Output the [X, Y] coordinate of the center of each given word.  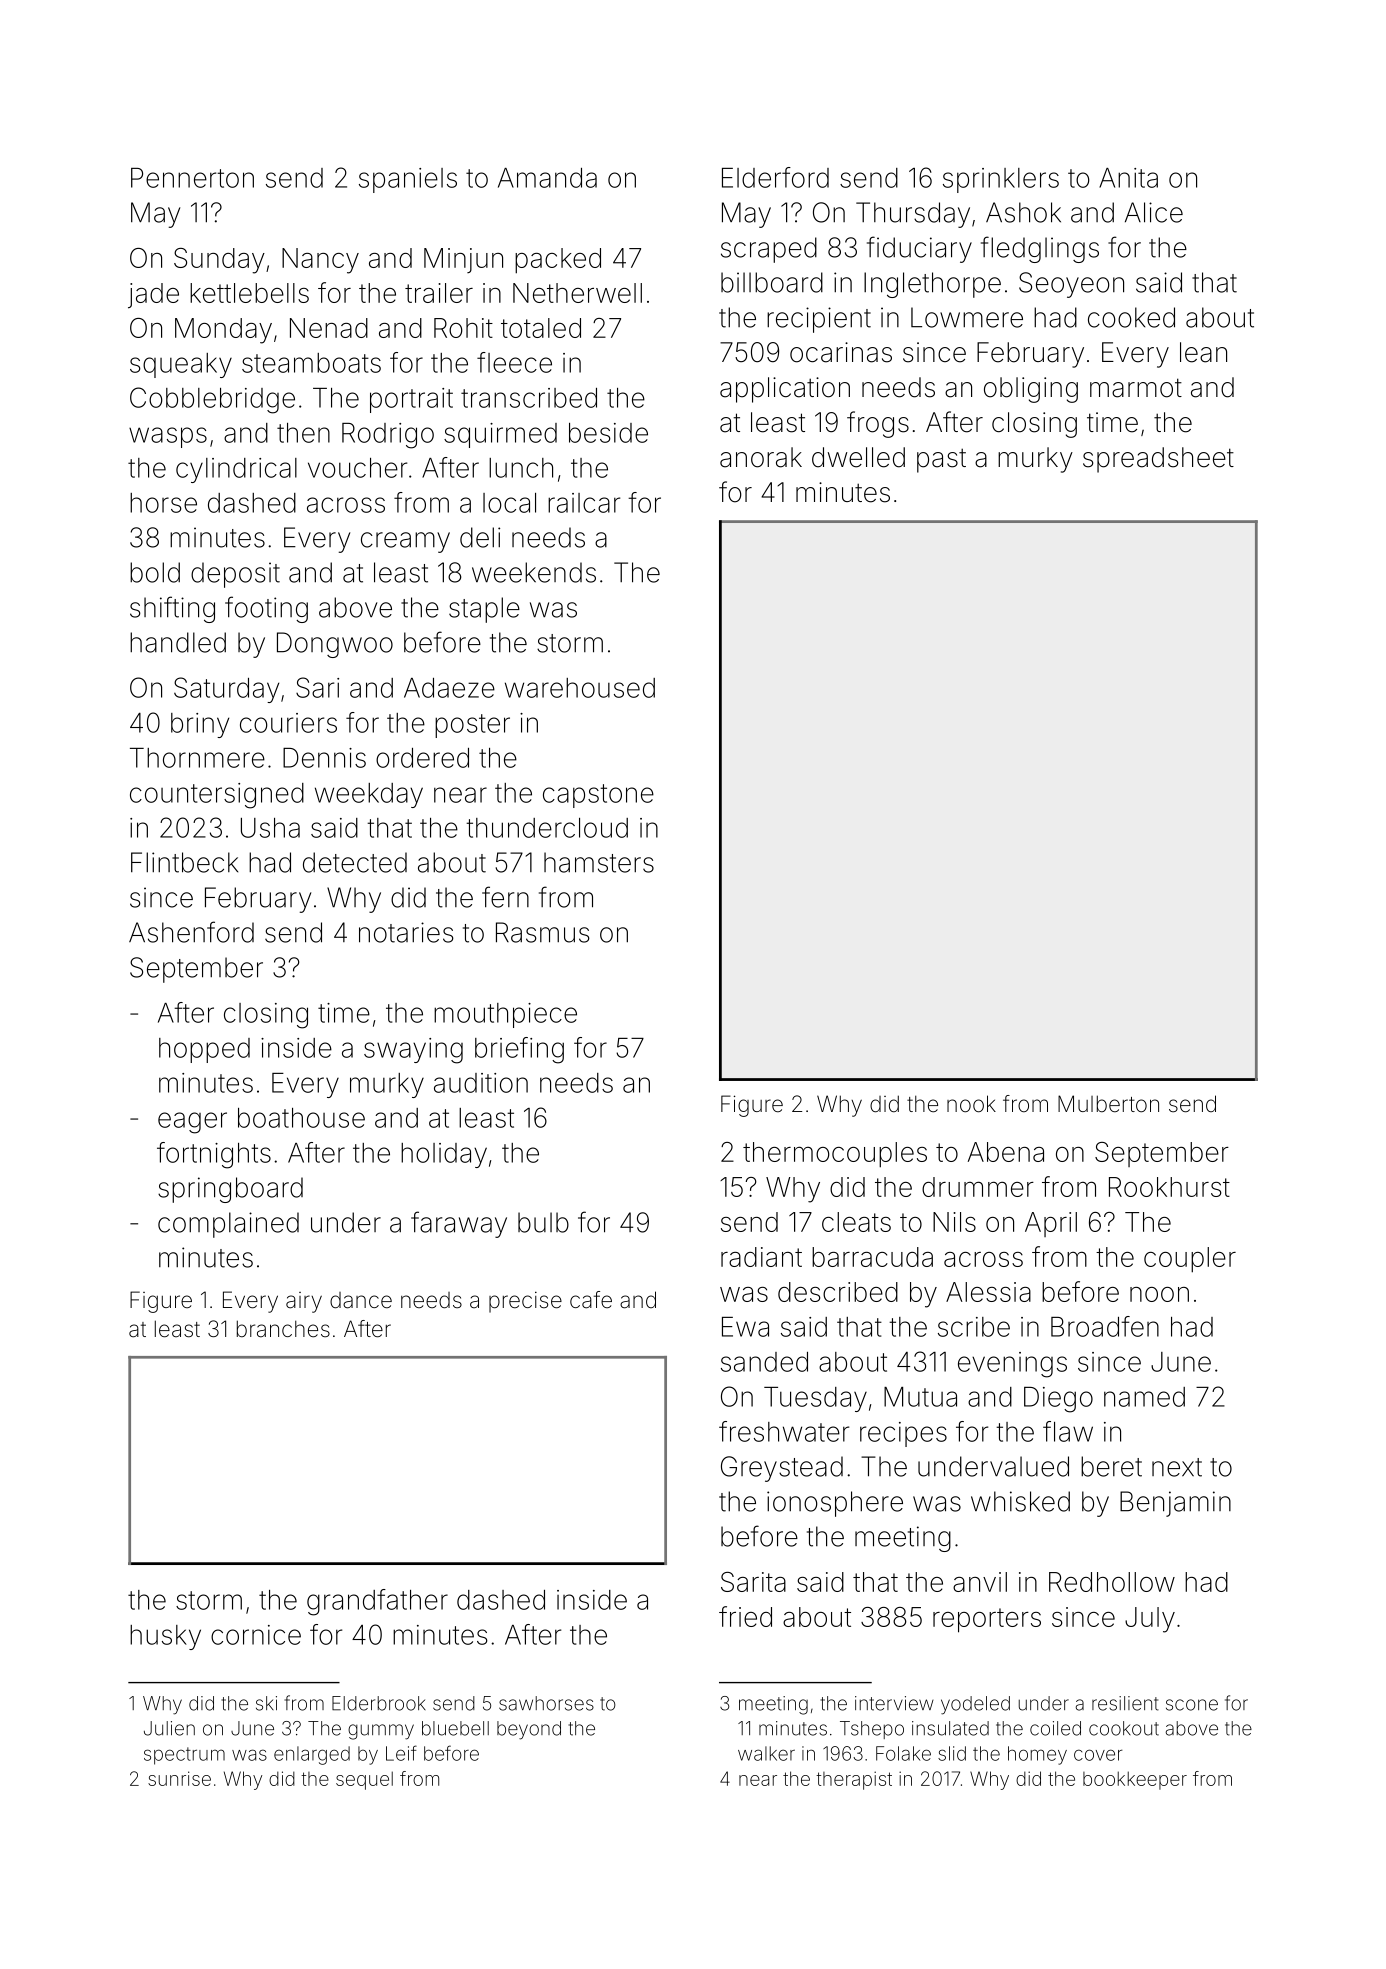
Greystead [782, 1469]
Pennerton [192, 178]
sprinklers [1001, 180]
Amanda [547, 178]
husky [165, 1637]
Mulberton [1108, 1104]
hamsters [599, 862]
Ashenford [191, 932]
